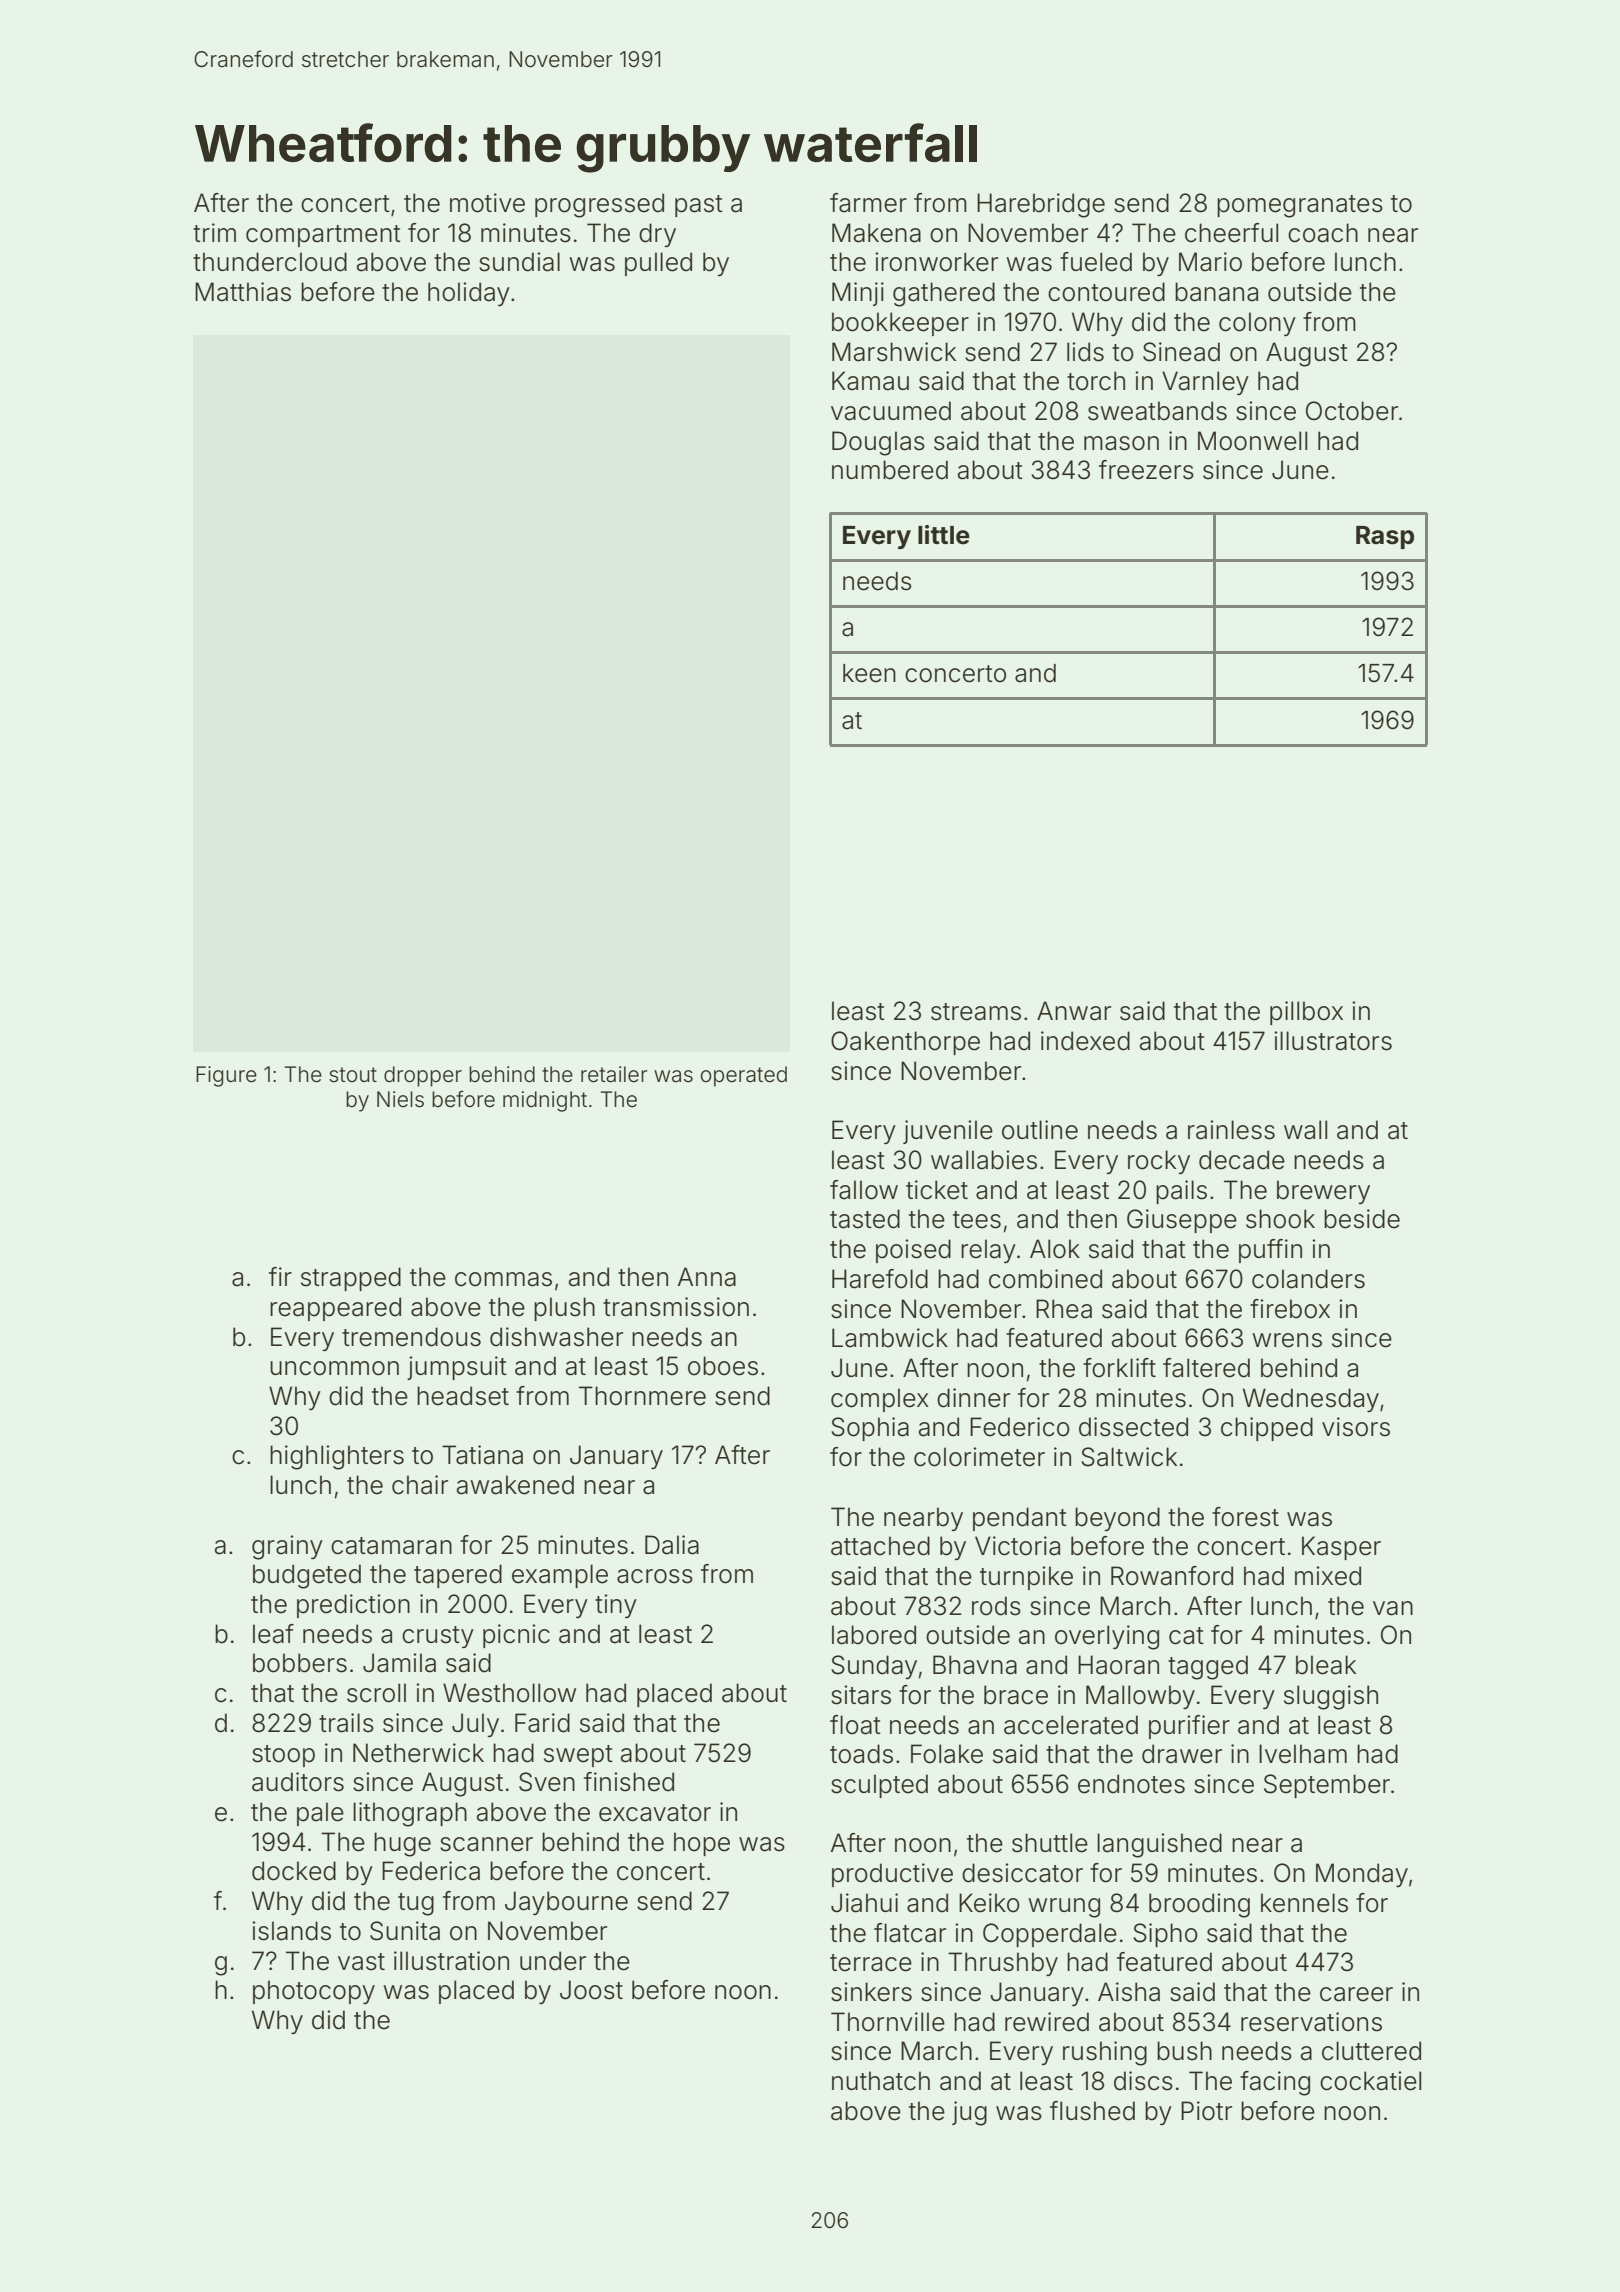  I want to click on fueled, so click(1096, 262).
